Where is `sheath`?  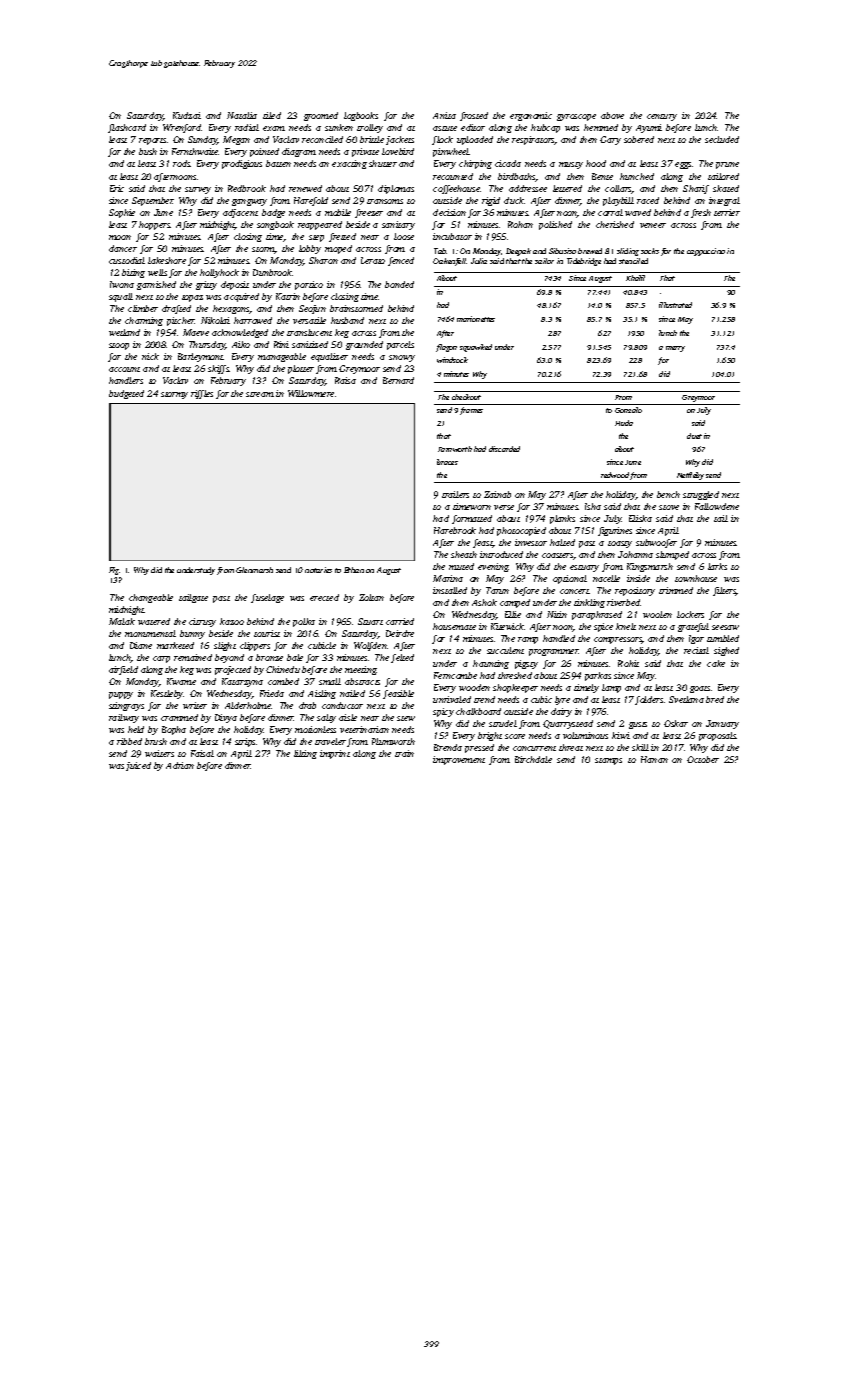 sheath is located at coordinates (464, 554).
